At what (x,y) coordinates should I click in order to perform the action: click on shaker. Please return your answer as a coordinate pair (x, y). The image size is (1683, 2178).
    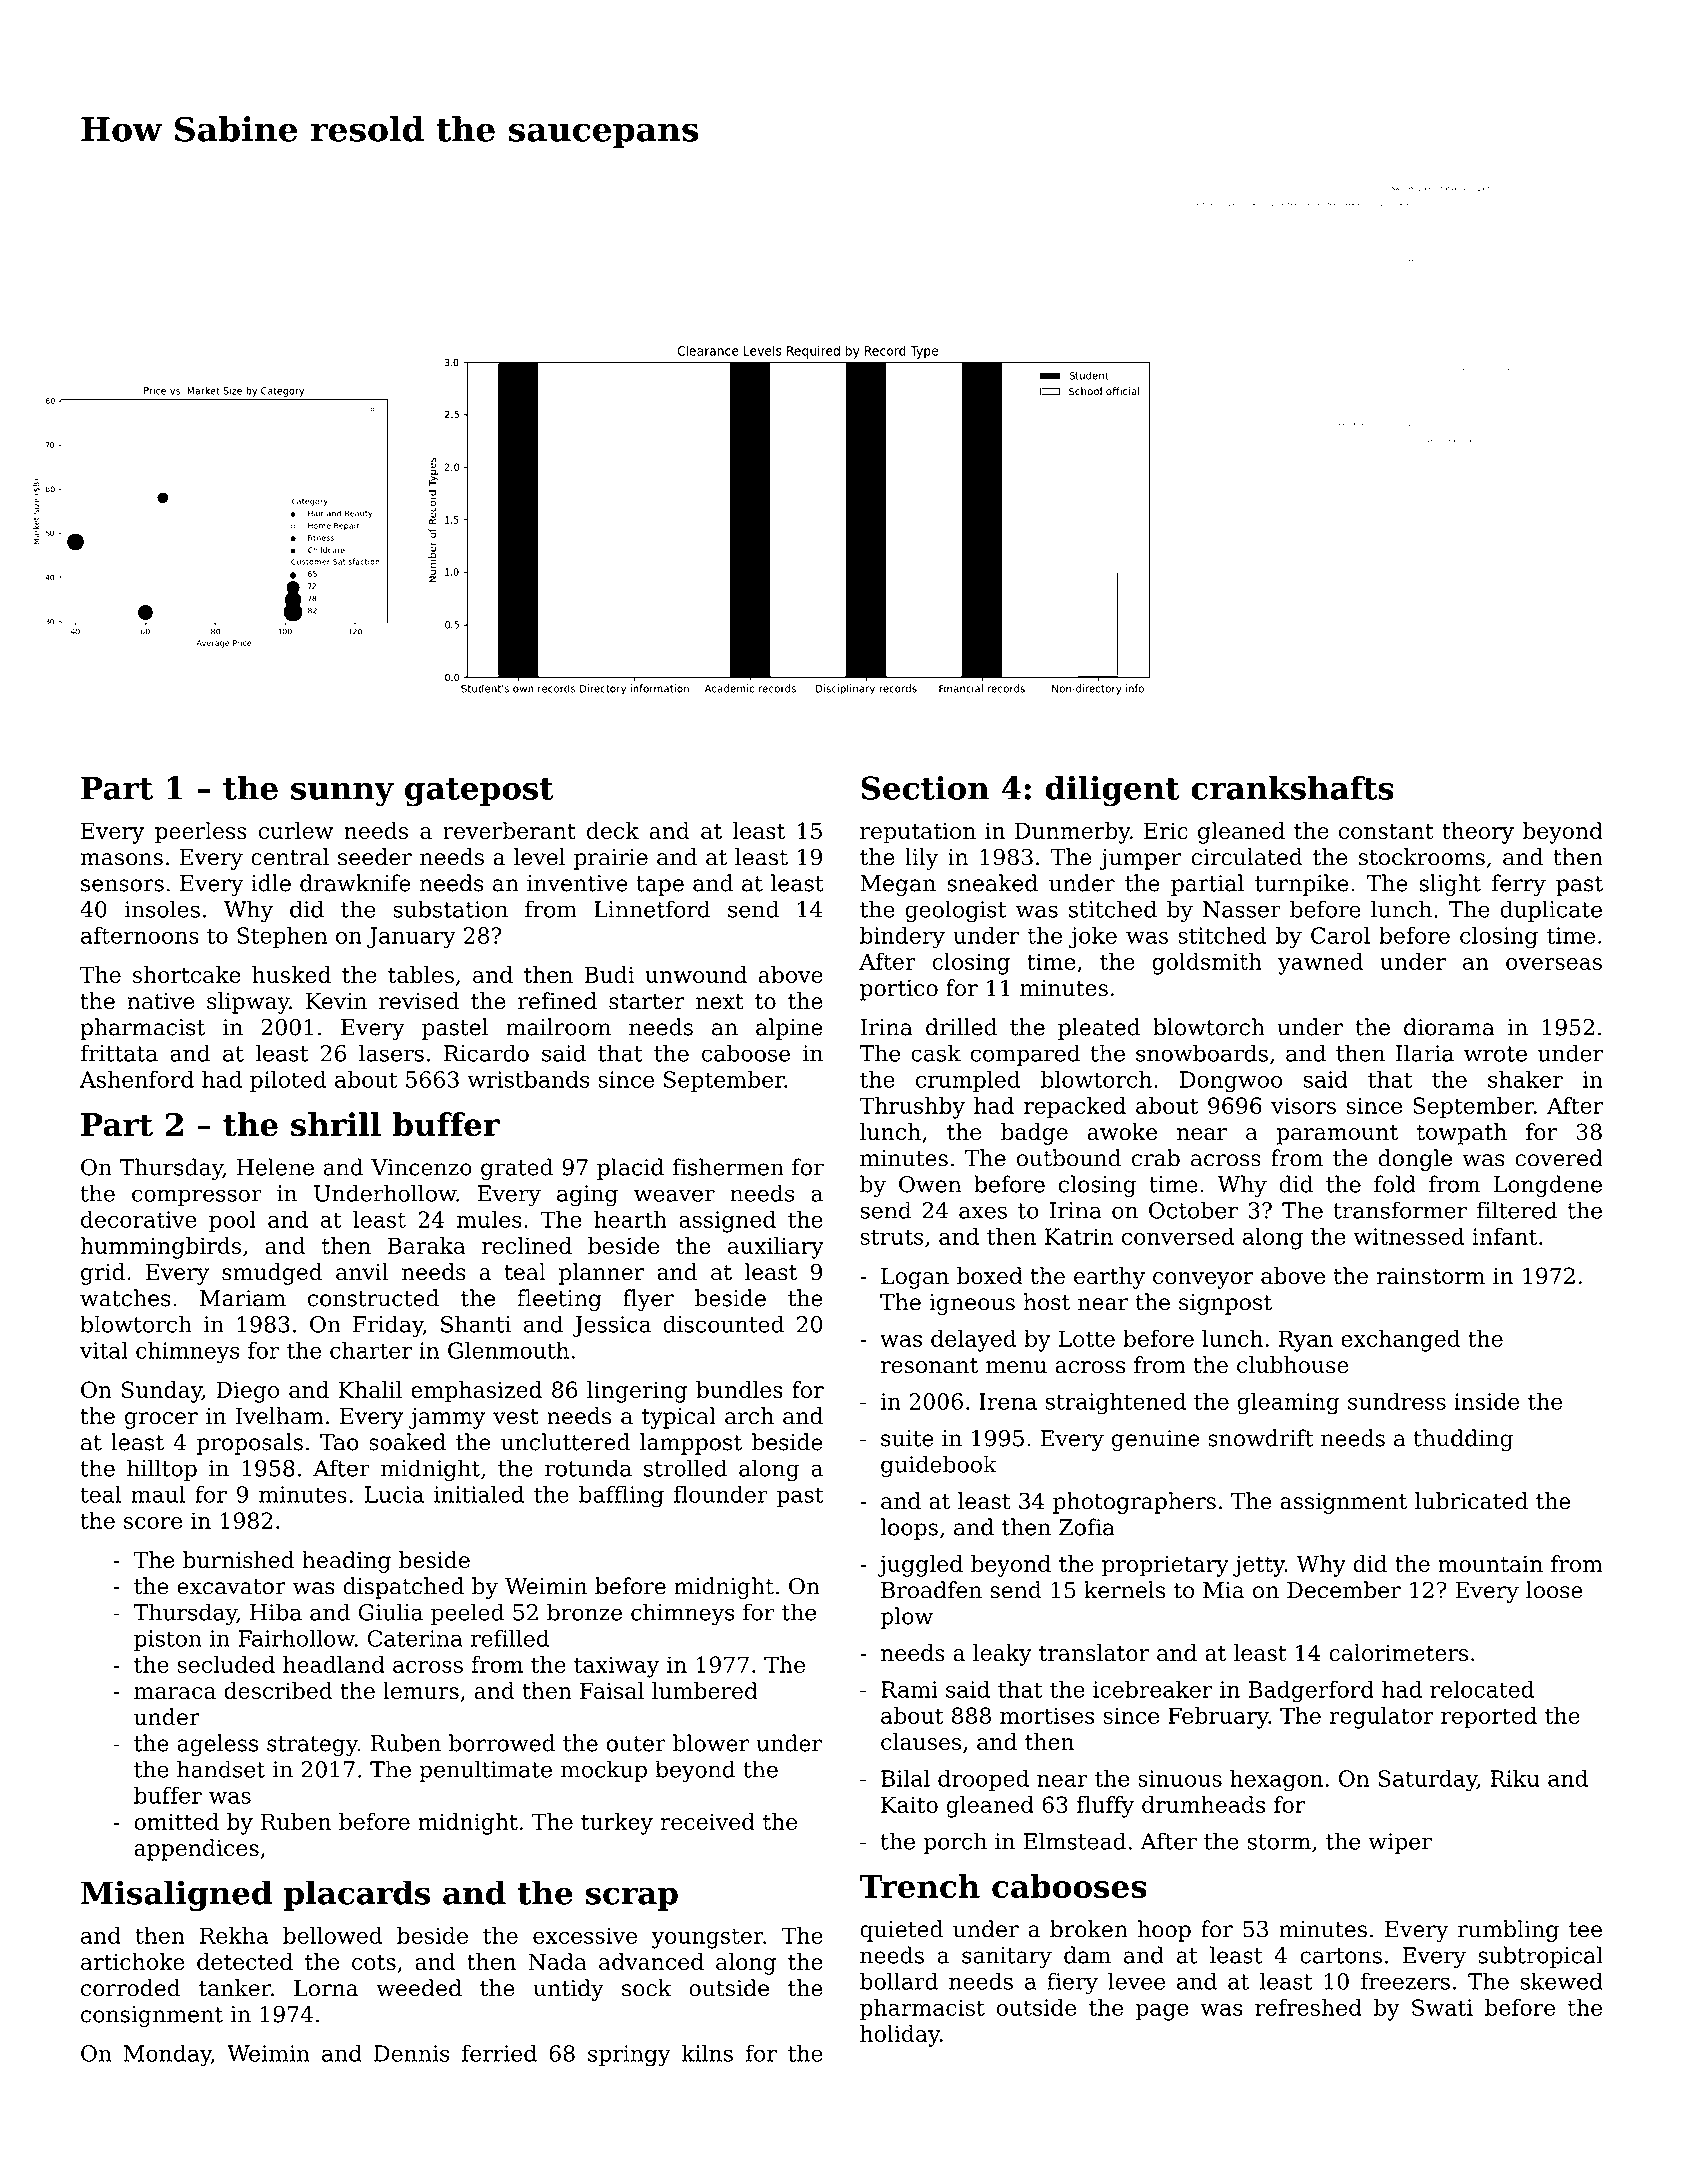
    Looking at the image, I should click on (1525, 1079).
